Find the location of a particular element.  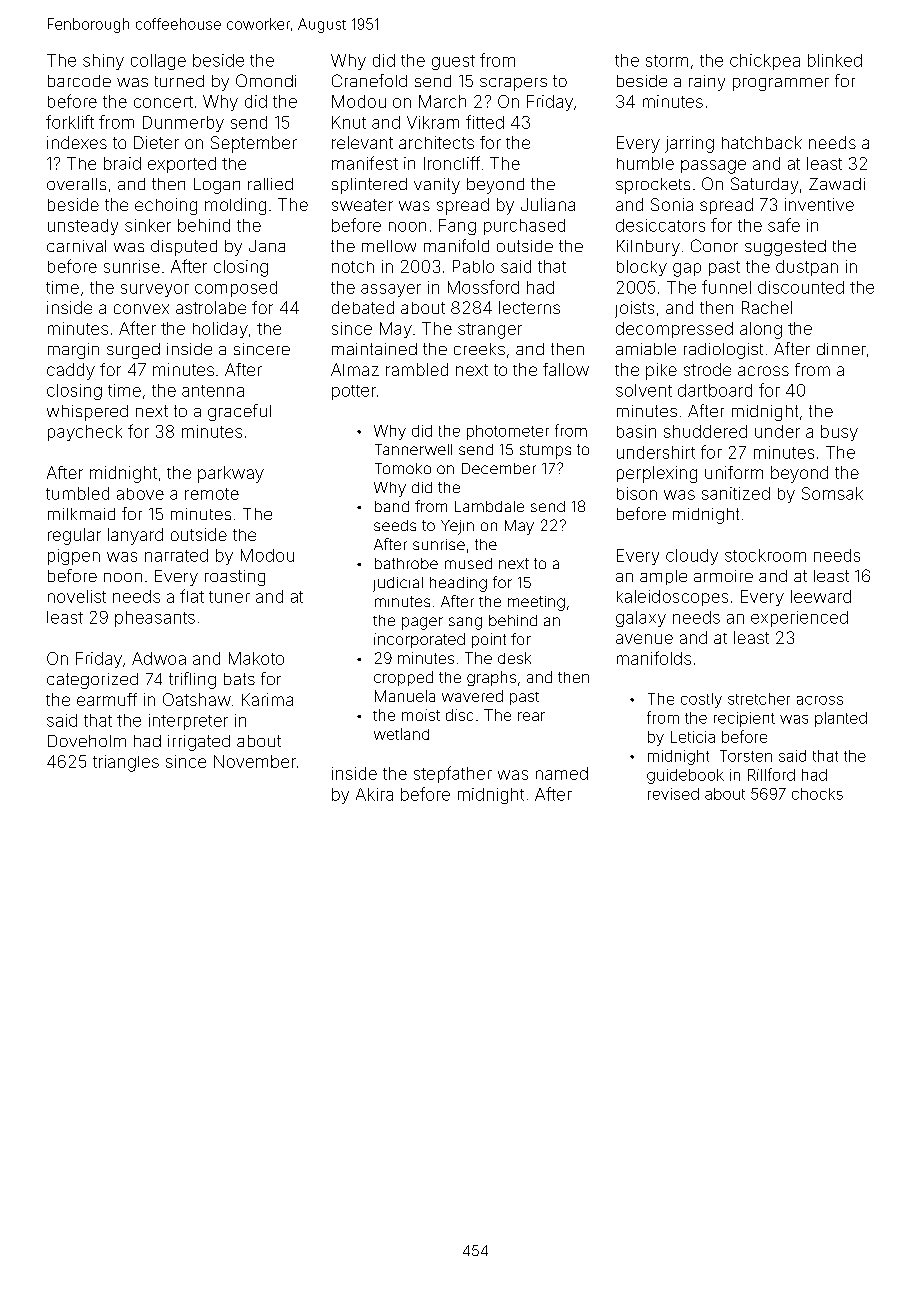

paycheck is located at coordinates (85, 433).
